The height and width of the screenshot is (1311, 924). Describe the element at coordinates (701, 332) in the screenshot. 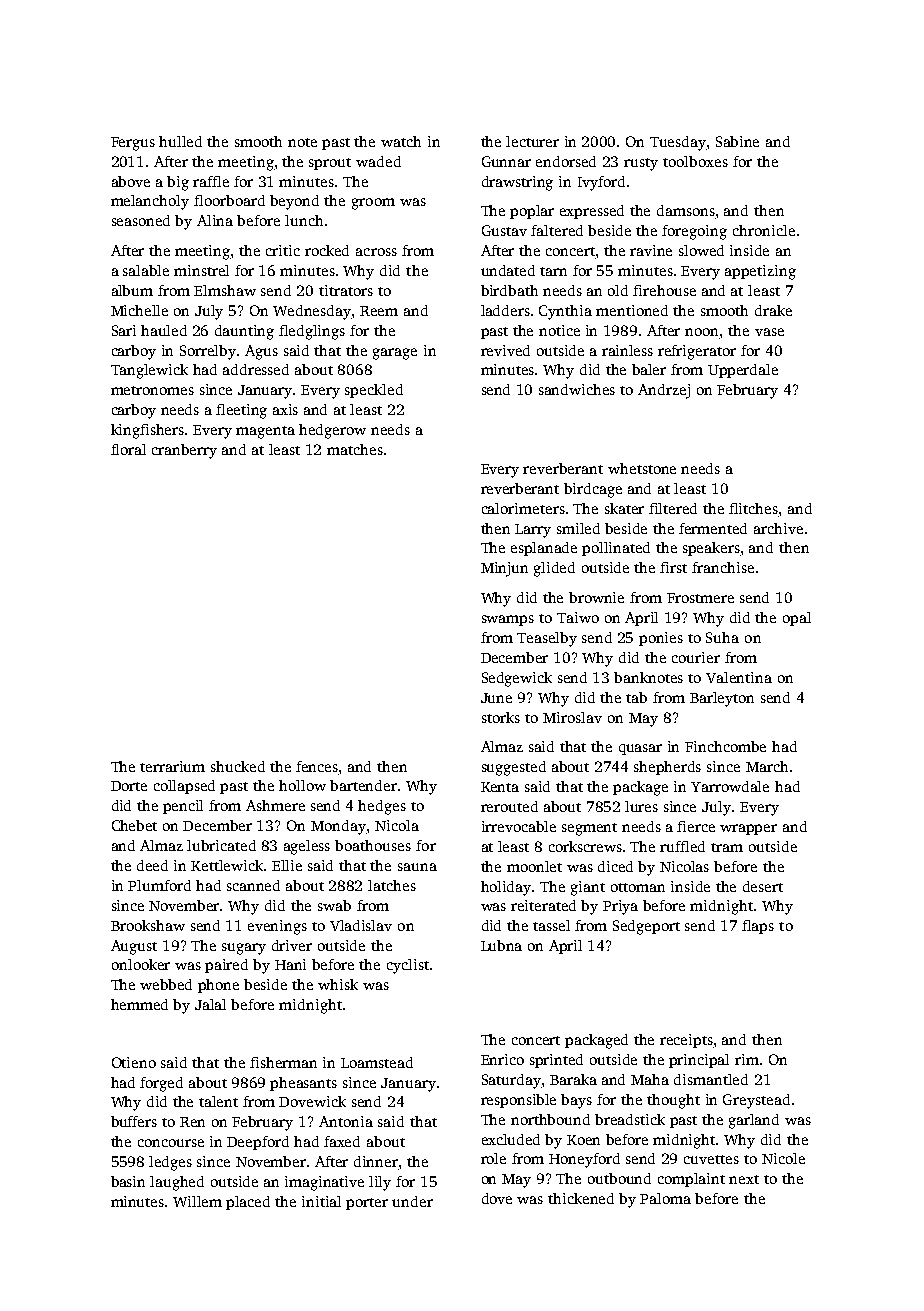

I see `noon` at that location.
